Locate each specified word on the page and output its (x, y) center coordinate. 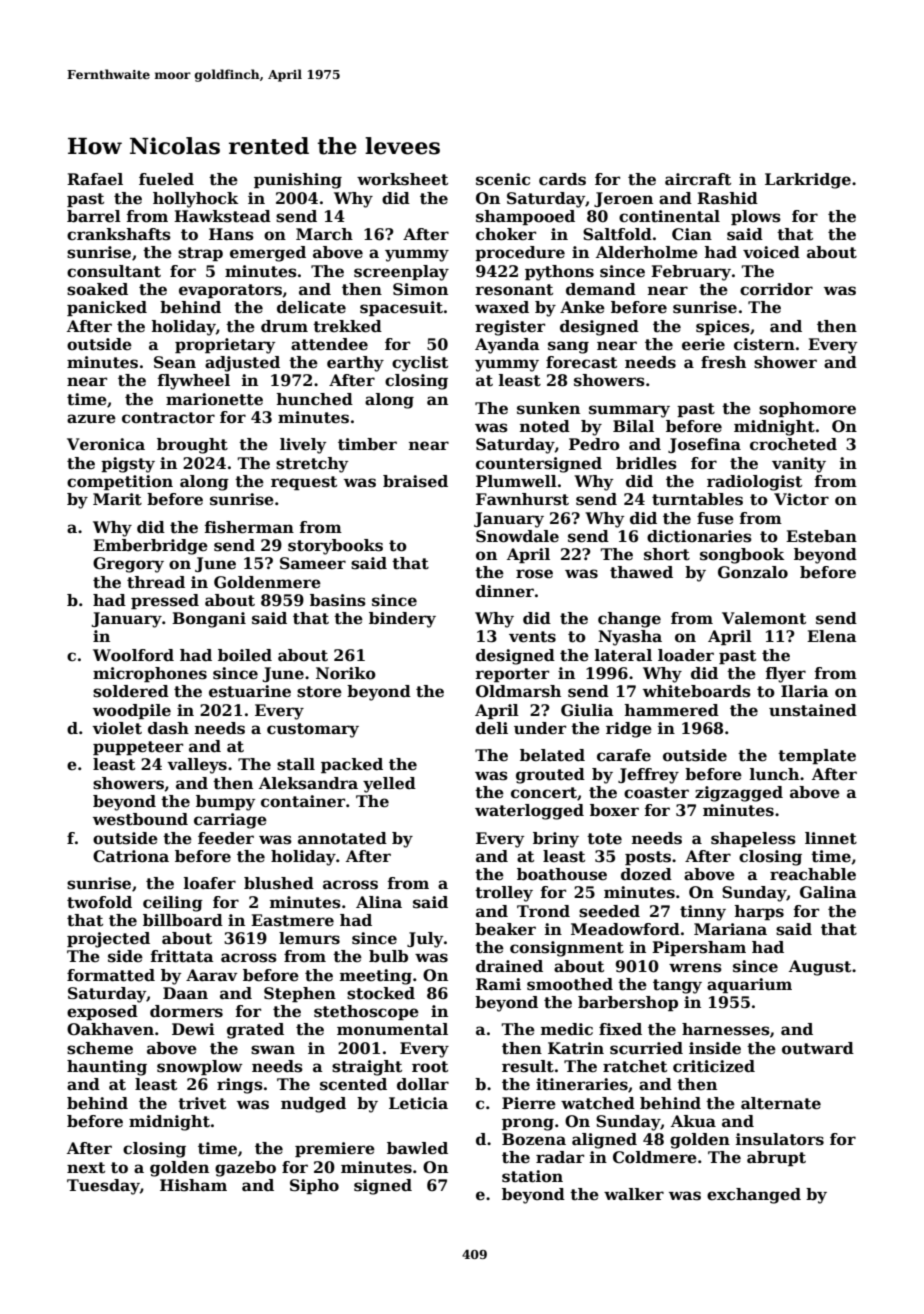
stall (296, 764)
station (532, 1176)
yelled (389, 785)
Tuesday (103, 1187)
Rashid (727, 198)
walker (634, 1194)
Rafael (95, 179)
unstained (813, 710)
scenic (503, 179)
